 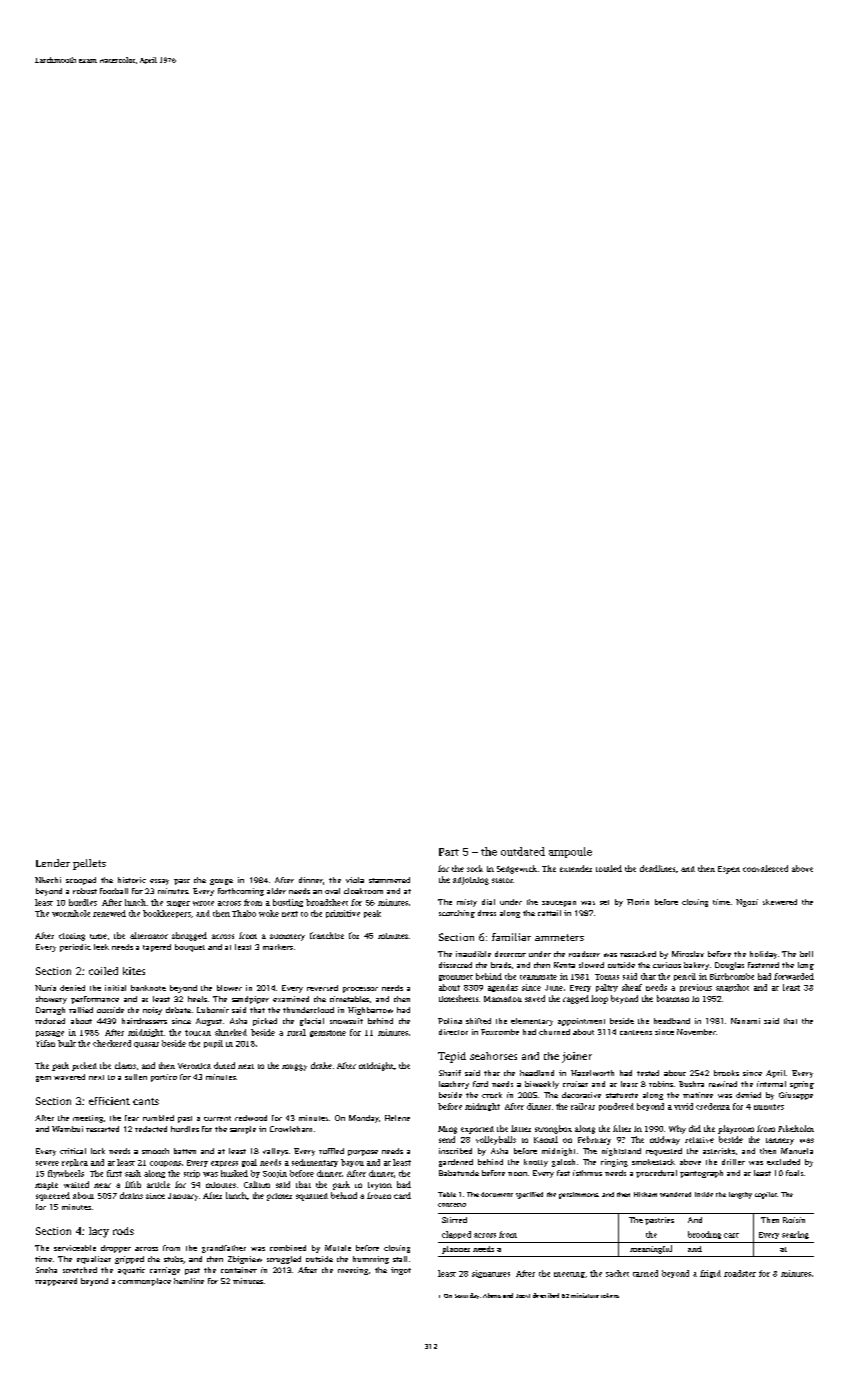 I want to click on convalesced, so click(x=765, y=868).
